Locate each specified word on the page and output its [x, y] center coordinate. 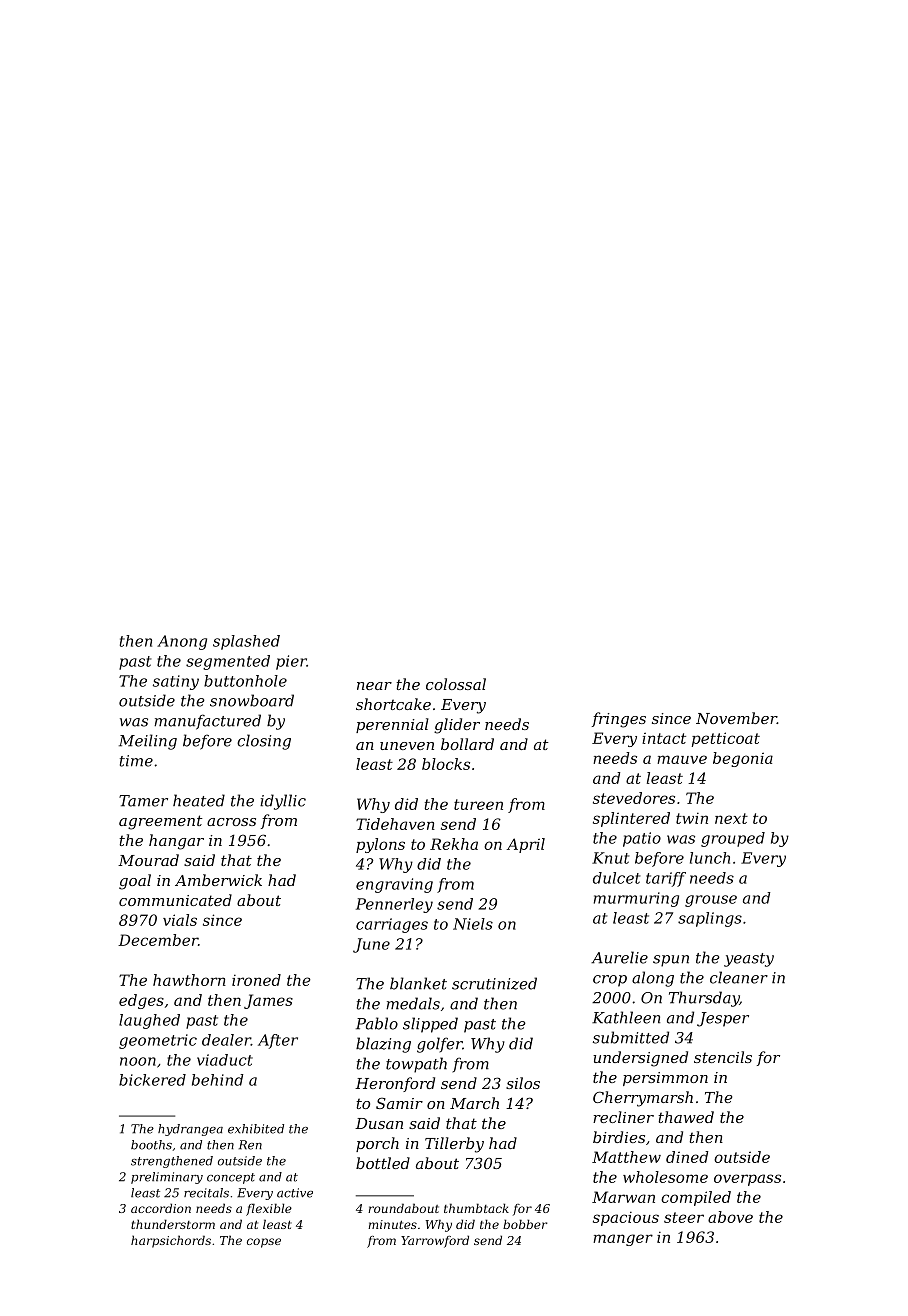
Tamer [143, 801]
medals [413, 1003]
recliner [623, 1117]
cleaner [739, 977]
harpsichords [171, 1241]
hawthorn [189, 980]
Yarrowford [435, 1241]
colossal [456, 684]
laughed [149, 1021]
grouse [711, 901]
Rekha [454, 844]
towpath [416, 1065]
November [736, 718]
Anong [182, 642]
